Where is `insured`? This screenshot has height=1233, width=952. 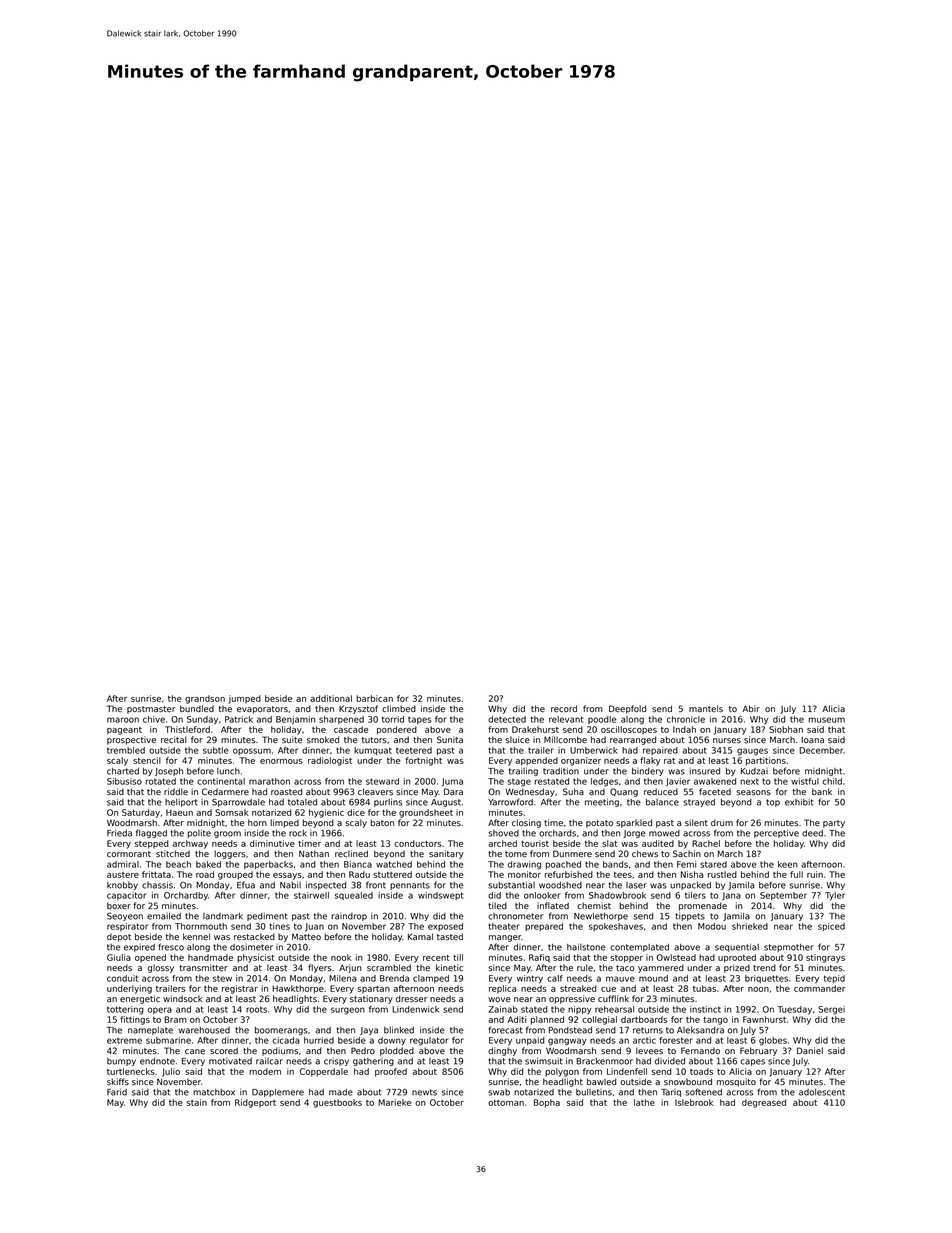 insured is located at coordinates (705, 771).
